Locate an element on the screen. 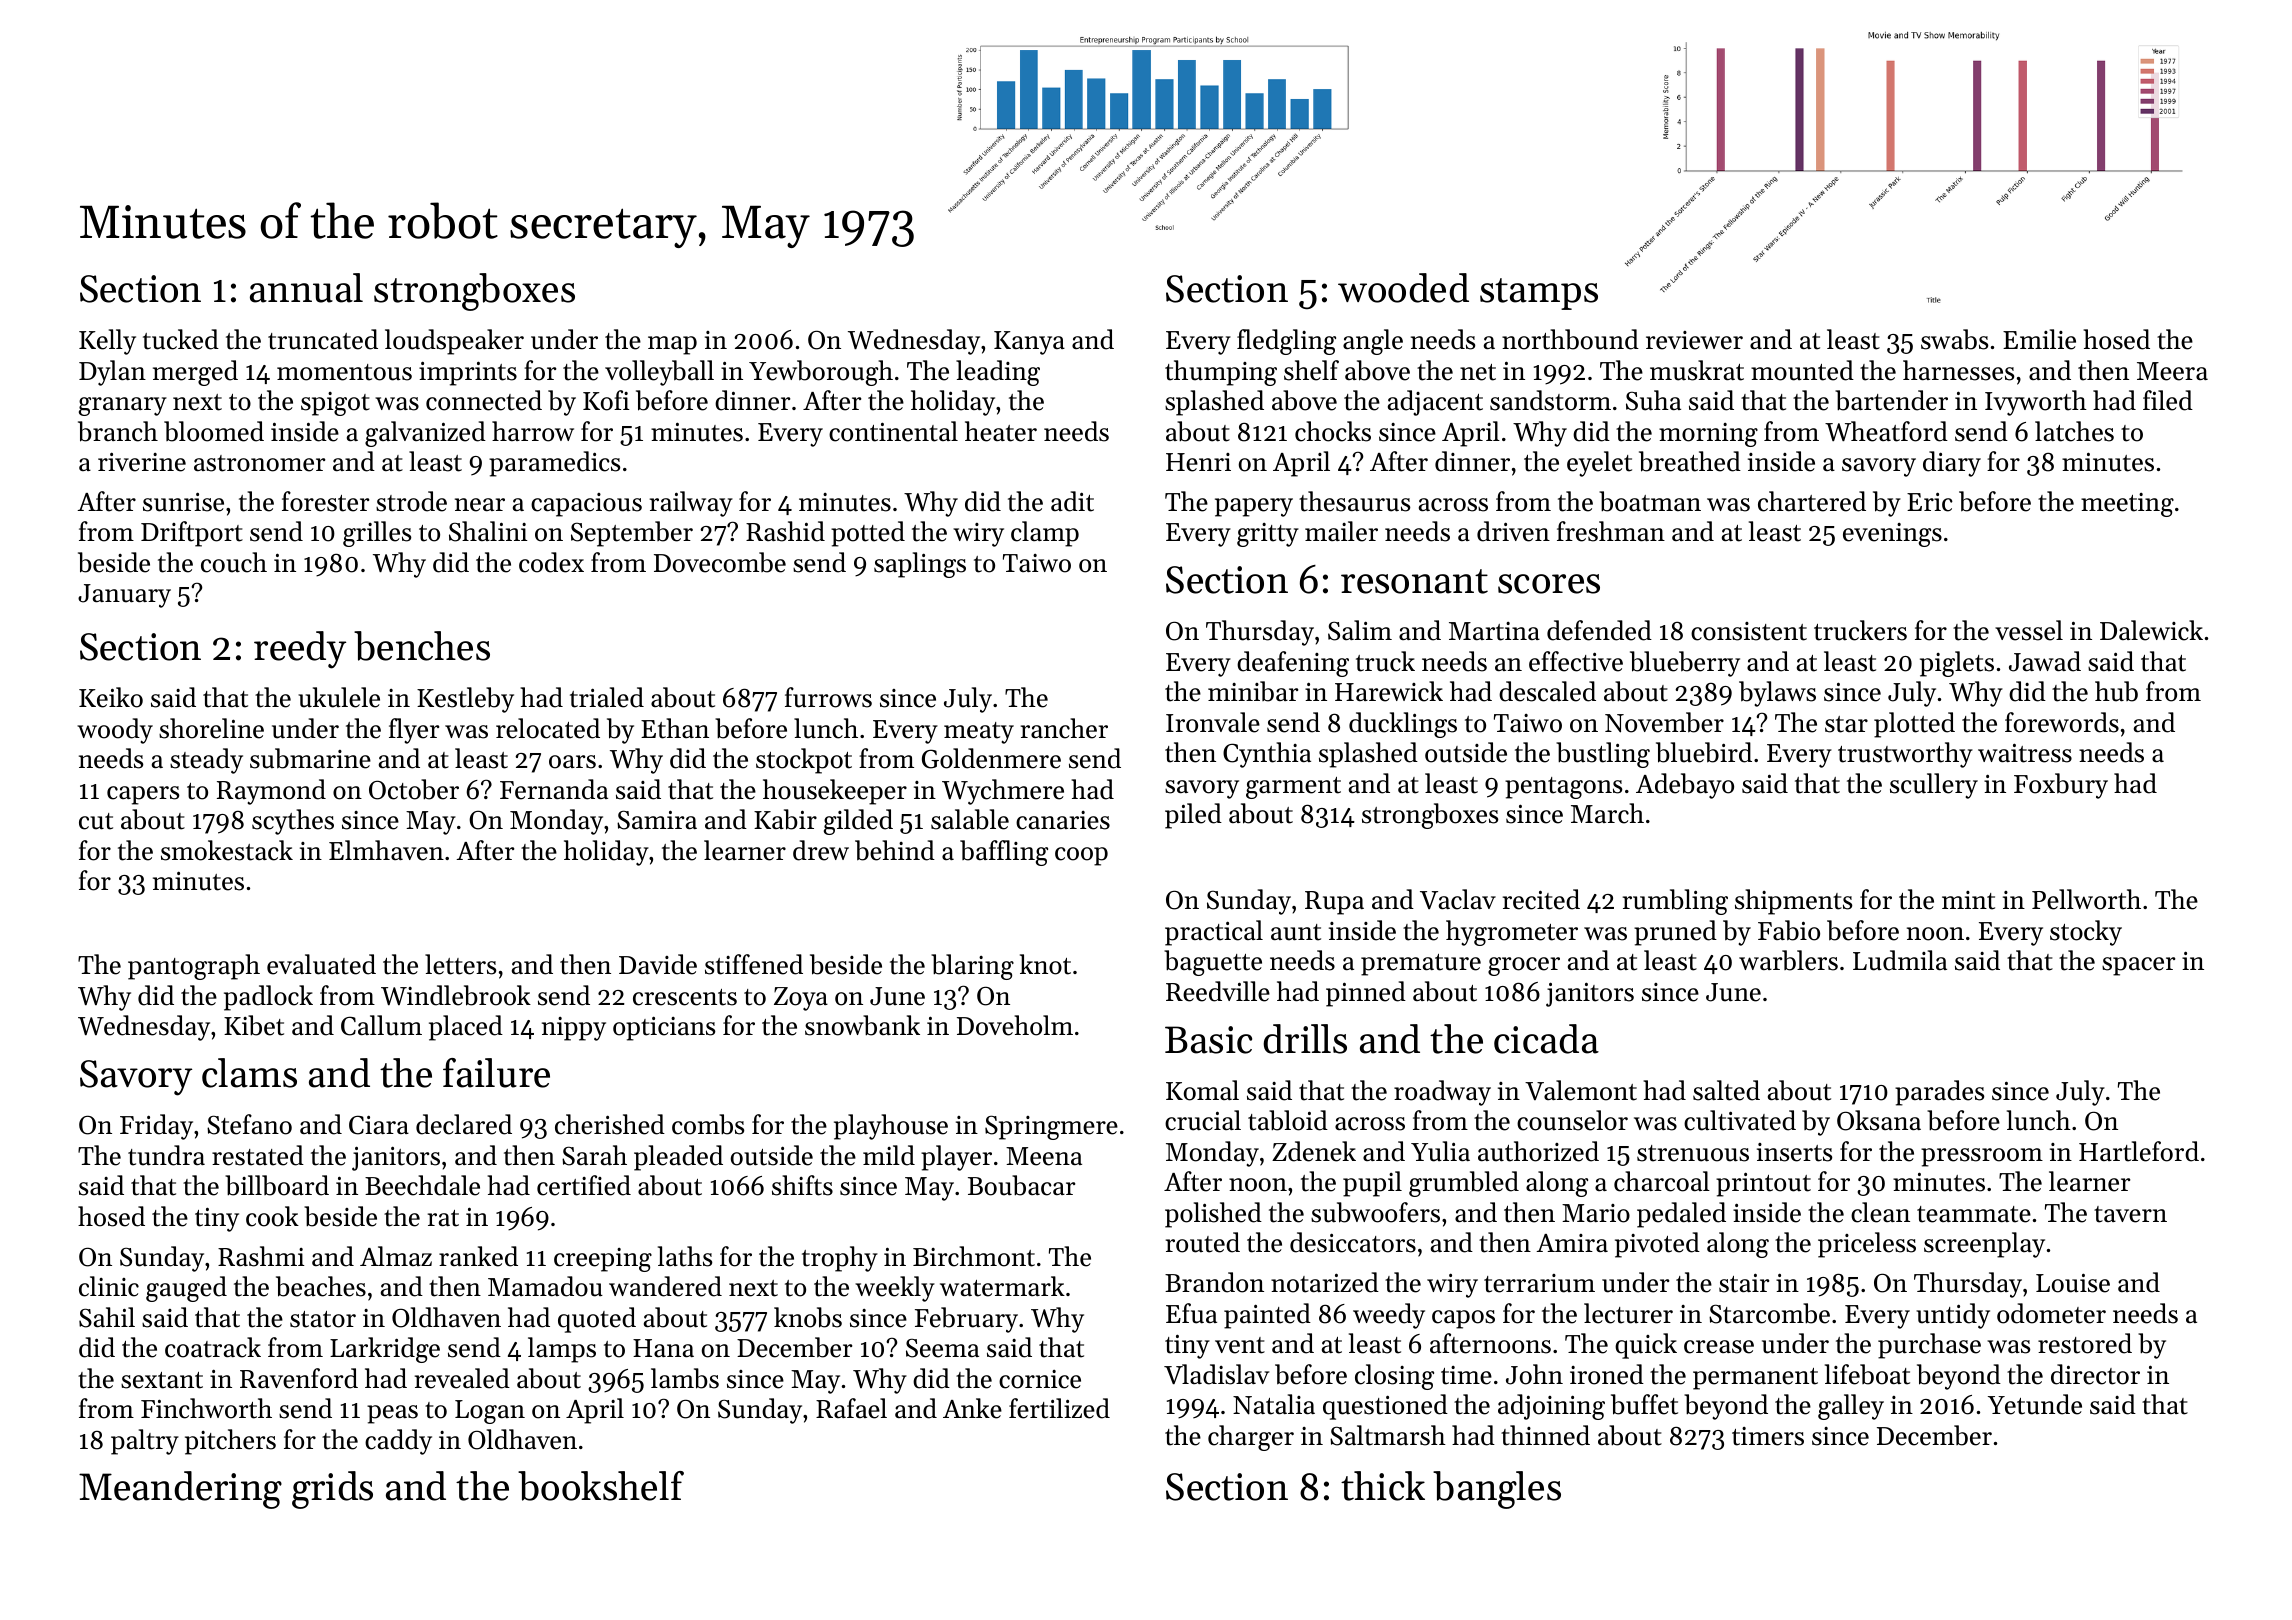 This screenshot has width=2292, height=1620. pantograph is located at coordinates (194, 967).
